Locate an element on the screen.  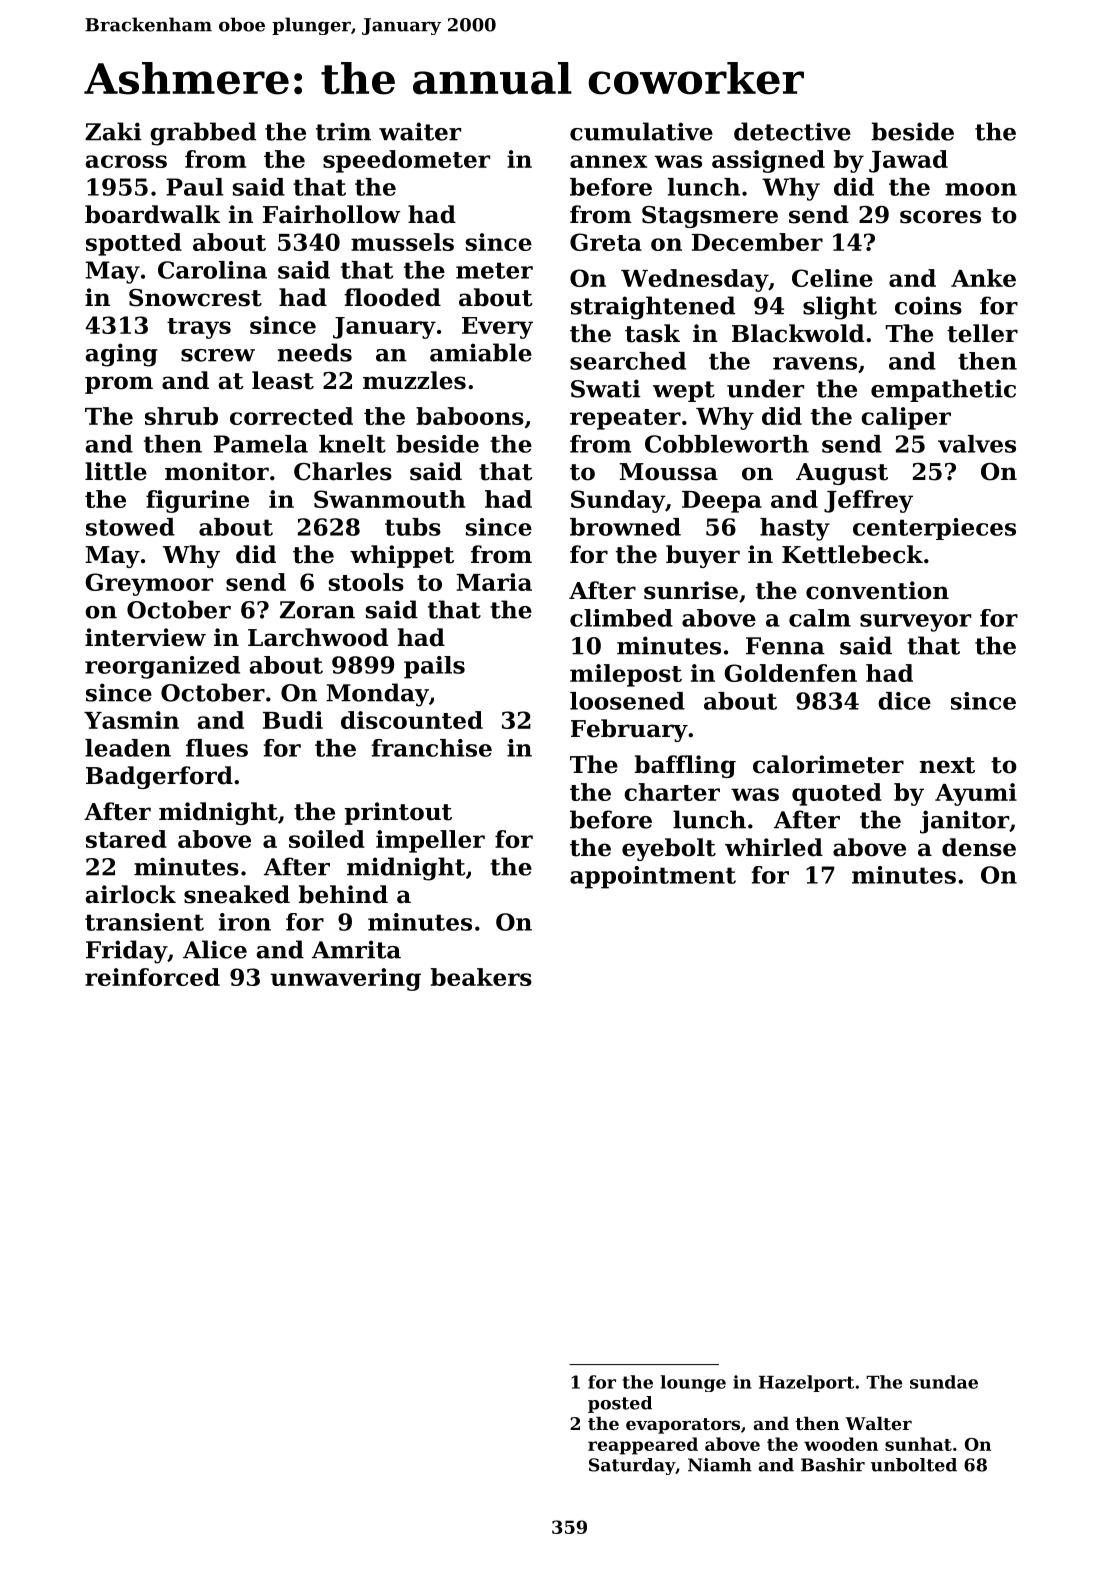
valves is located at coordinates (977, 444).
